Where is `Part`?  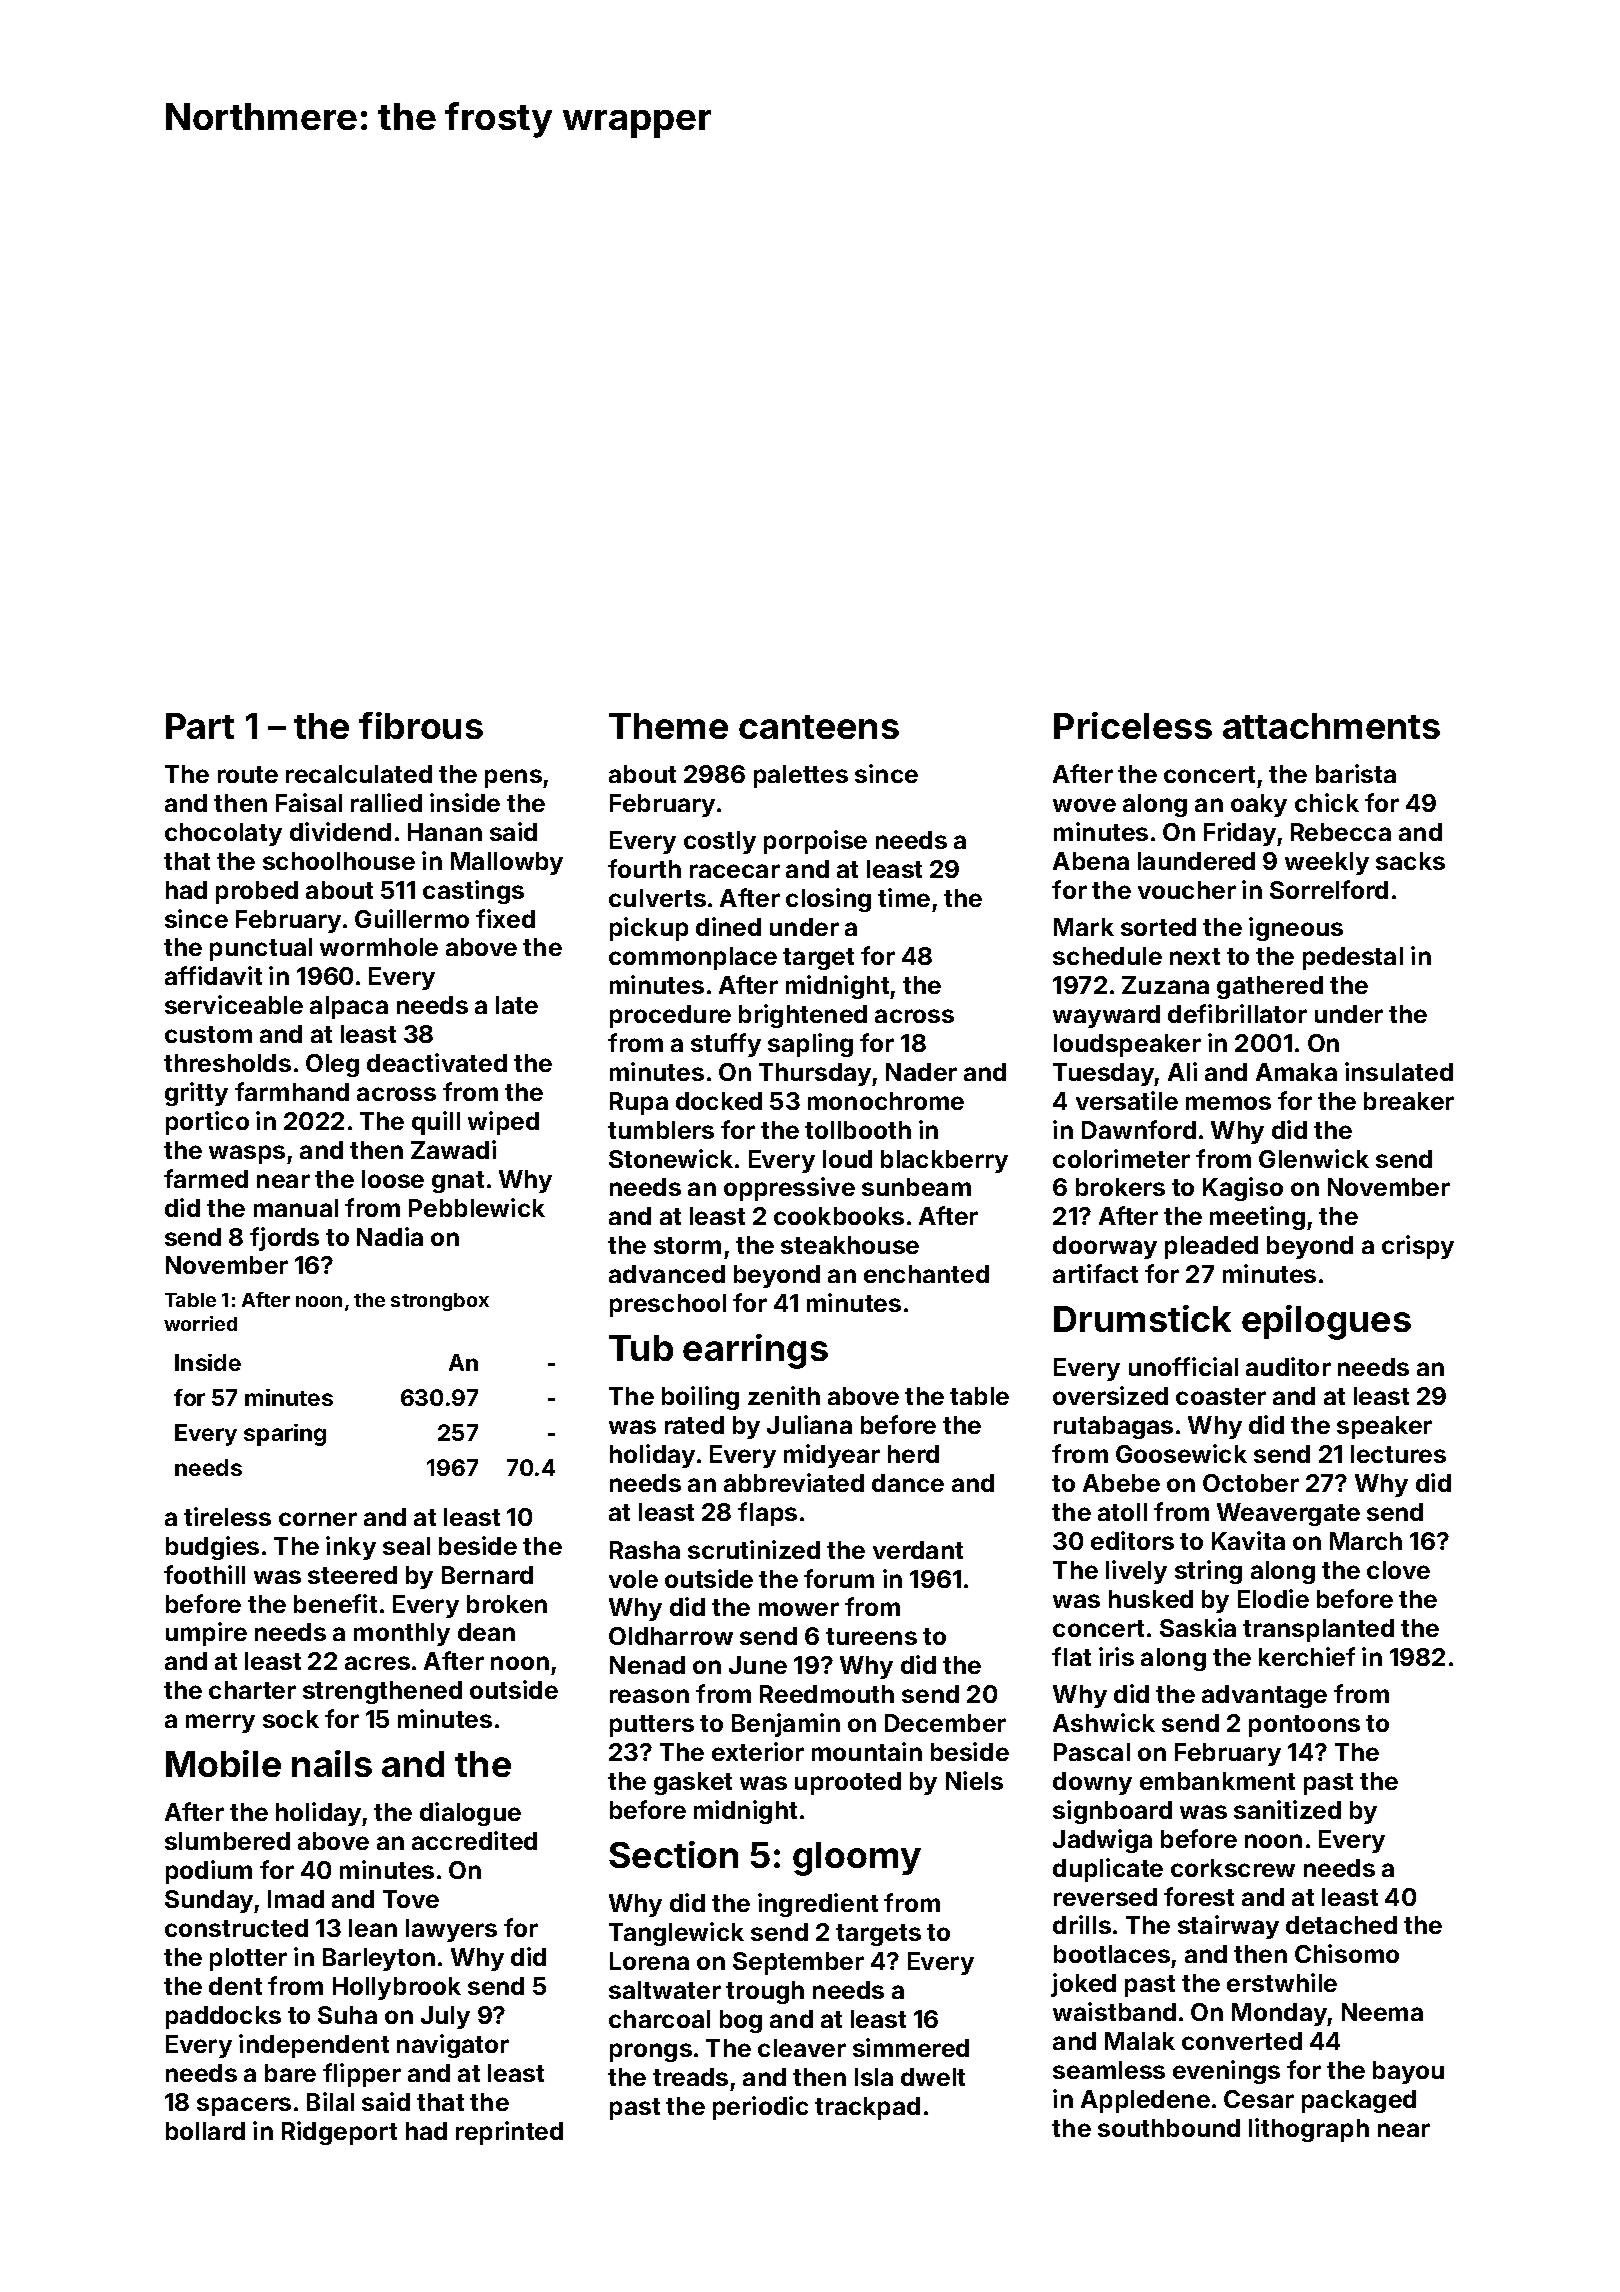
Part is located at coordinates (200, 726).
